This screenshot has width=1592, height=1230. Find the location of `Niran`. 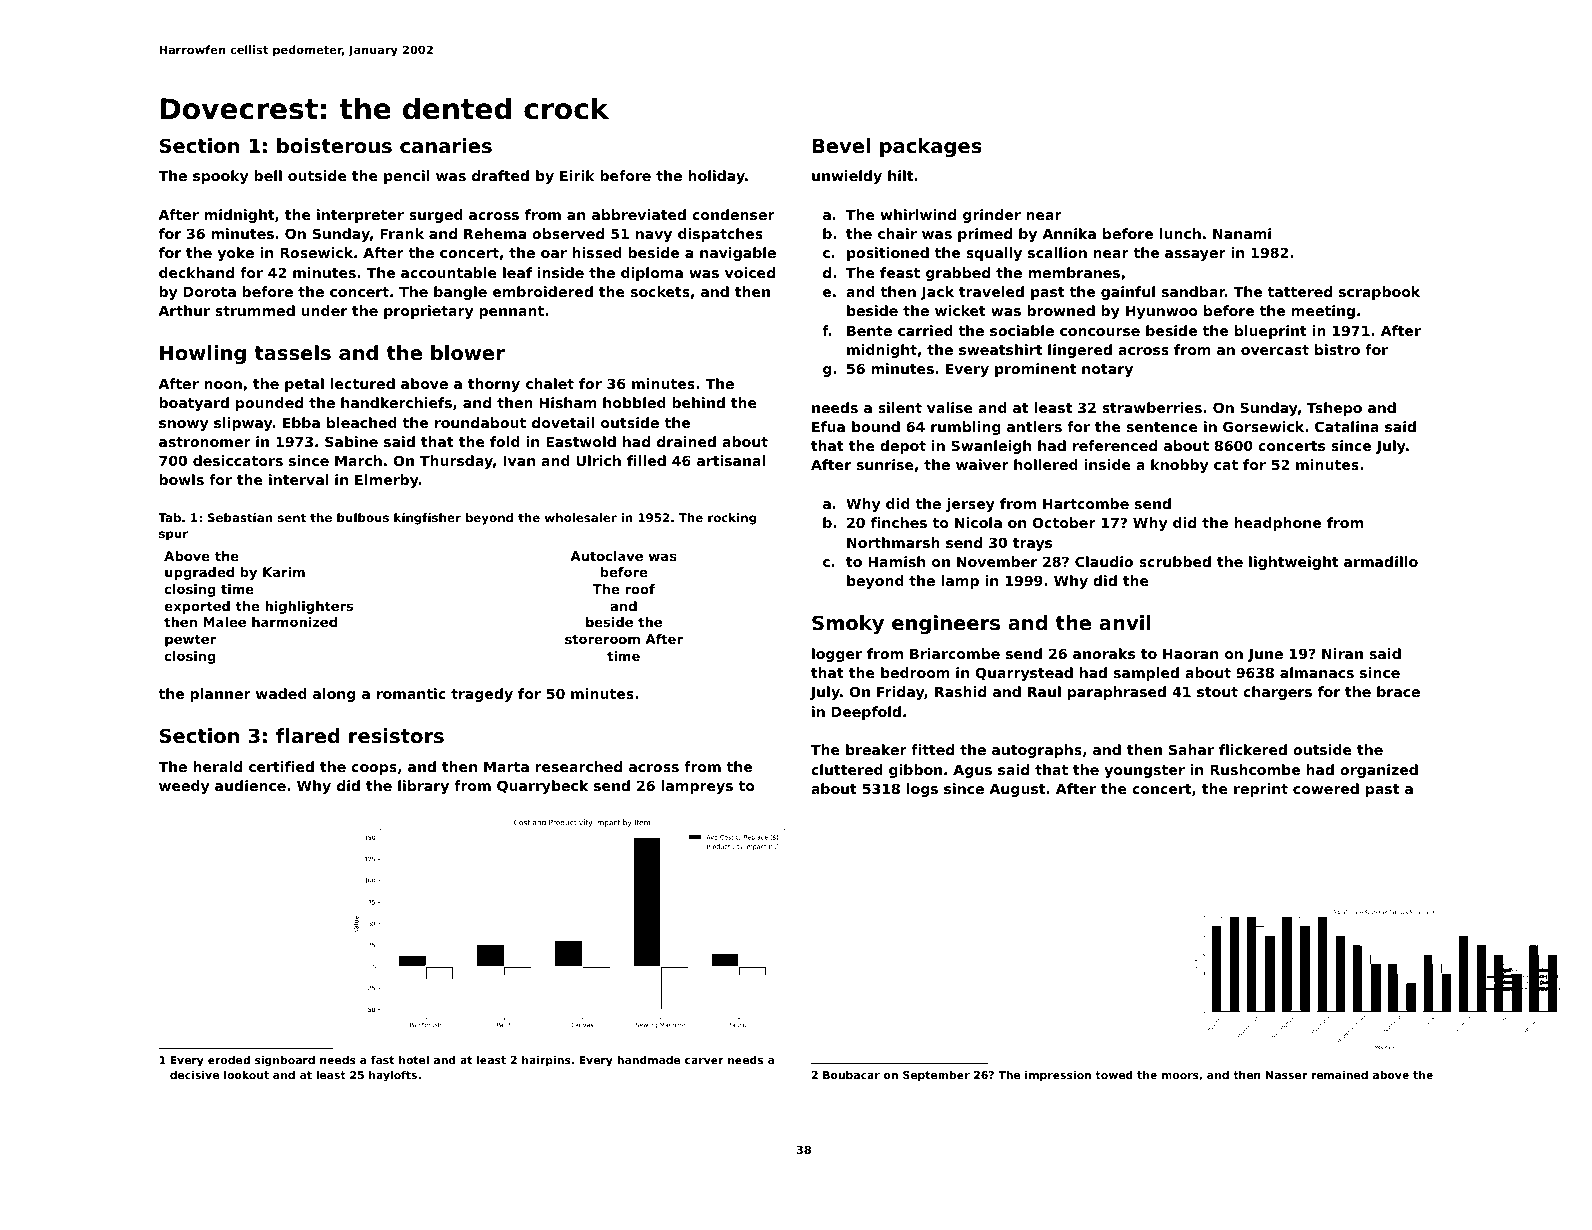

Niran is located at coordinates (1342, 653).
